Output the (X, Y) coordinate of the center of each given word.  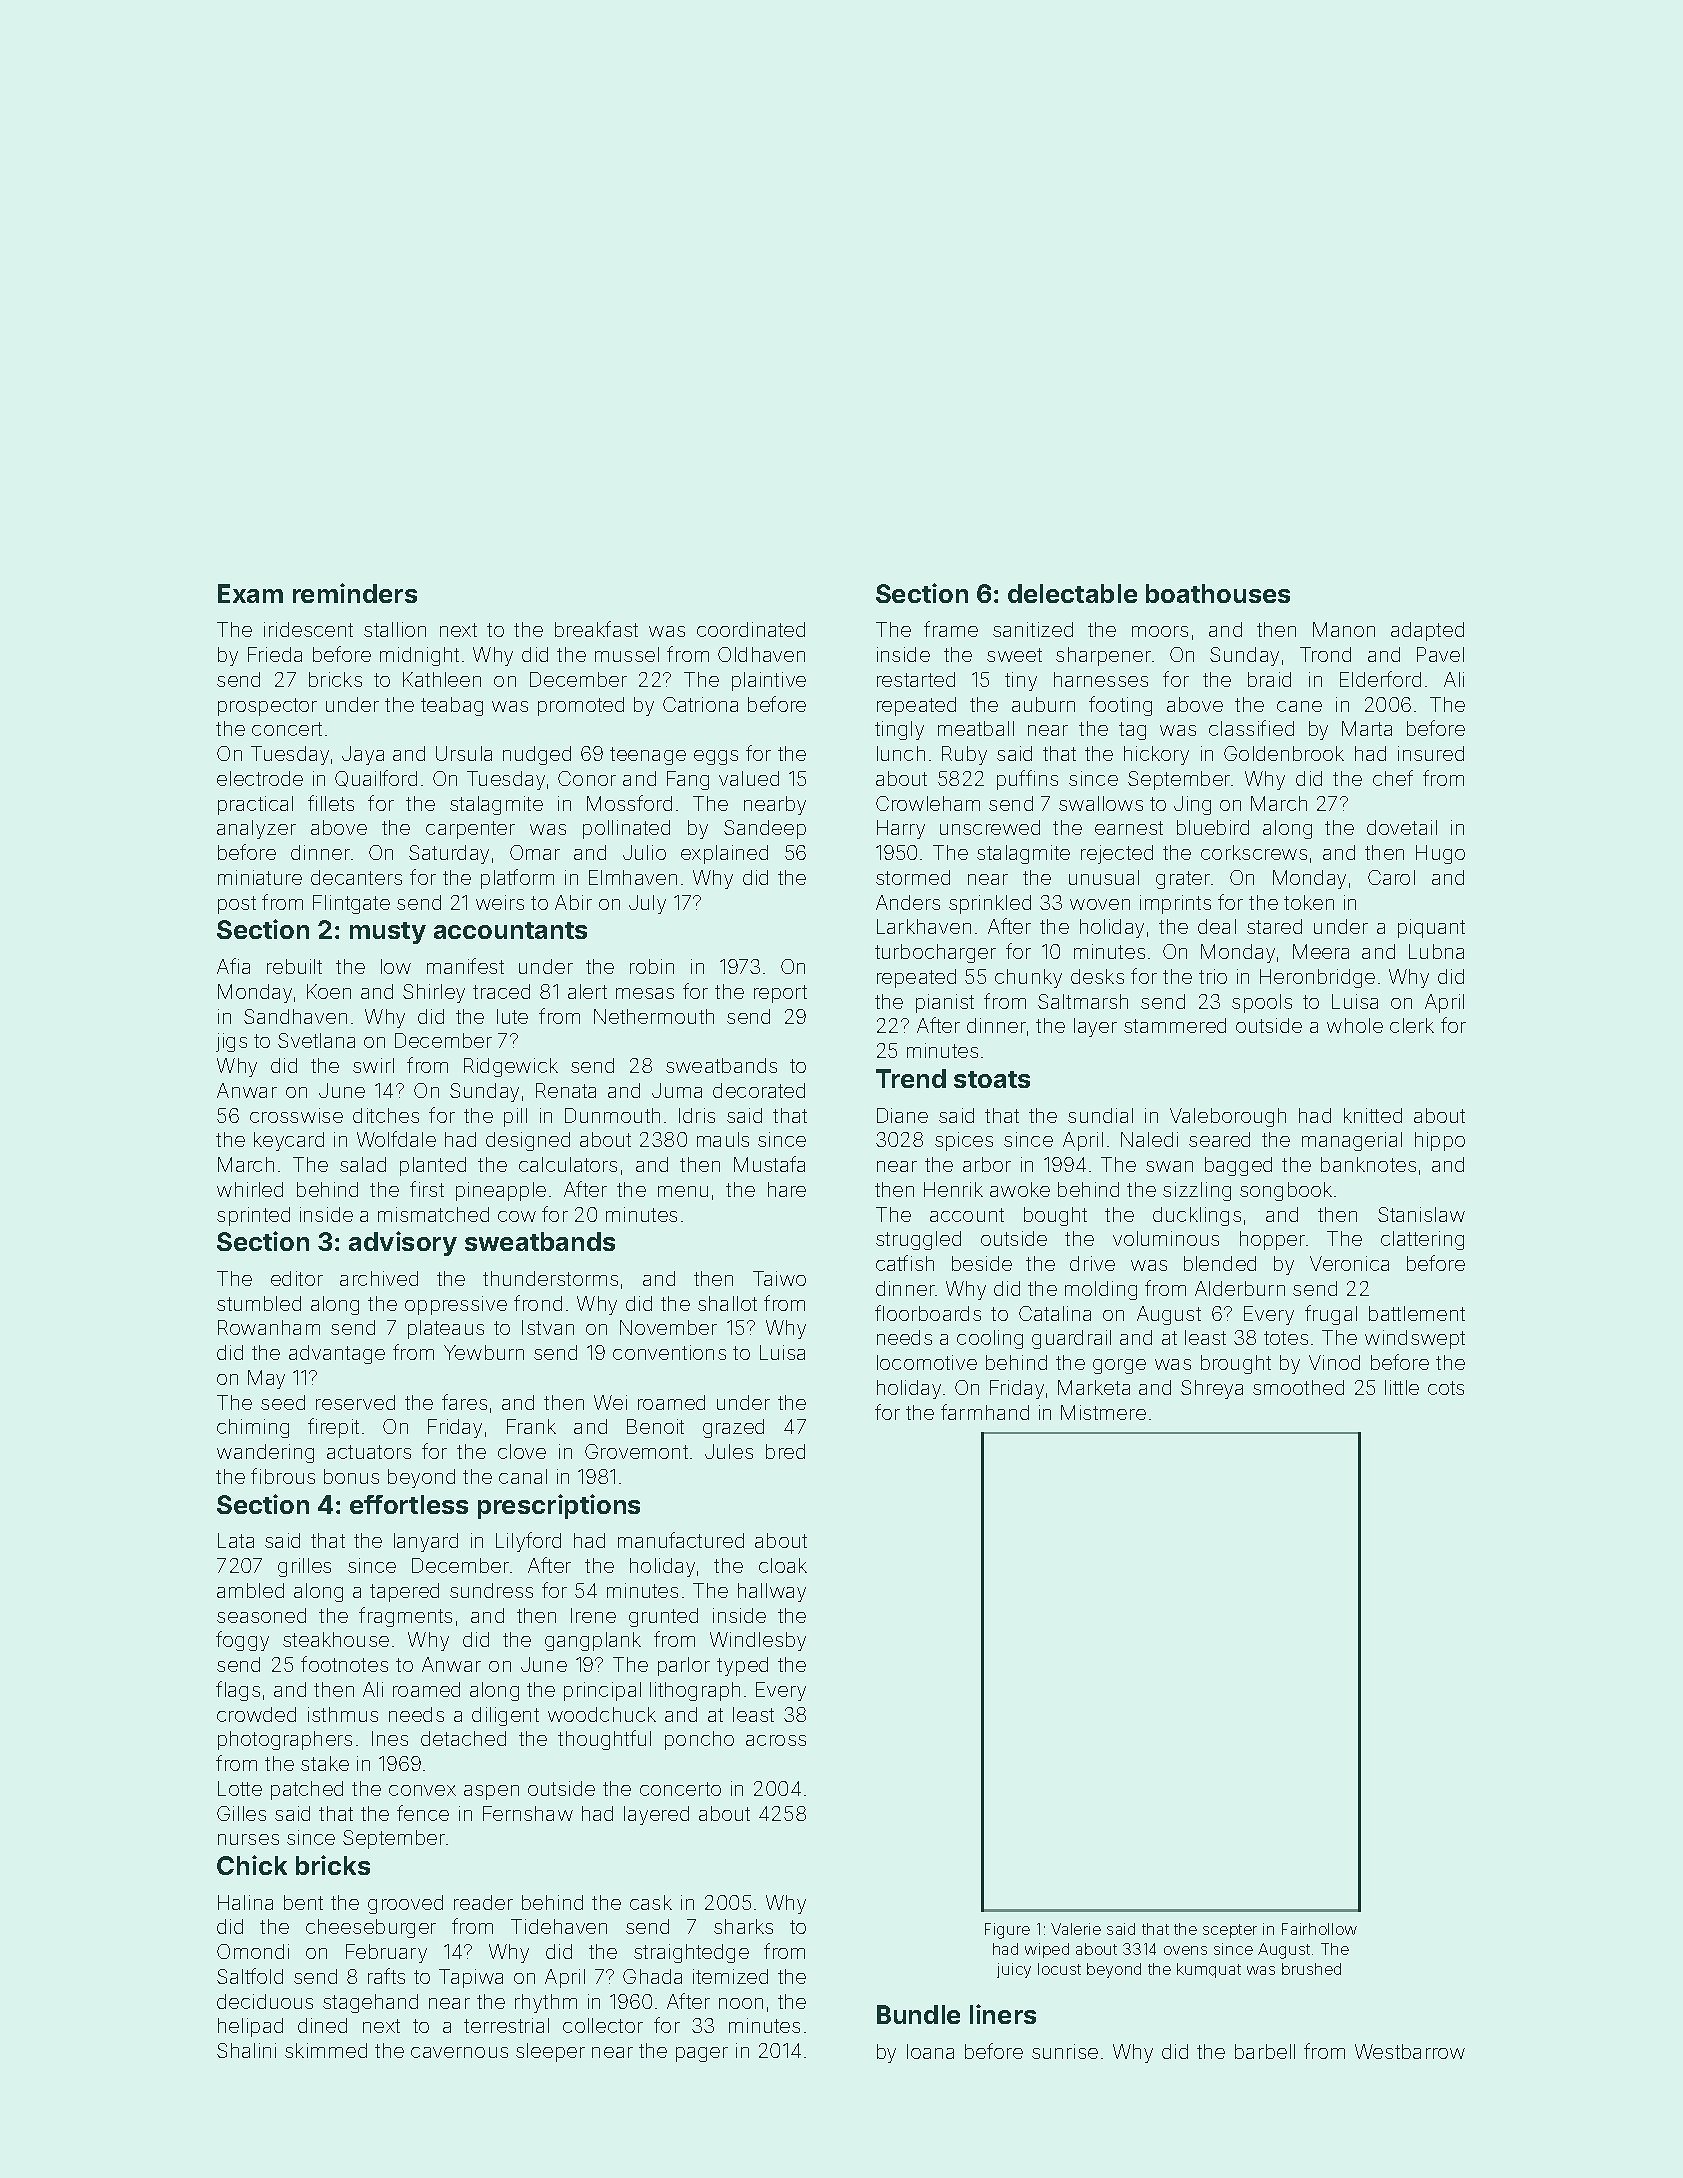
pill (515, 1117)
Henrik (953, 1189)
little (1402, 1387)
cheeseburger (371, 1928)
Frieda (275, 654)
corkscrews (1254, 852)
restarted (916, 679)
